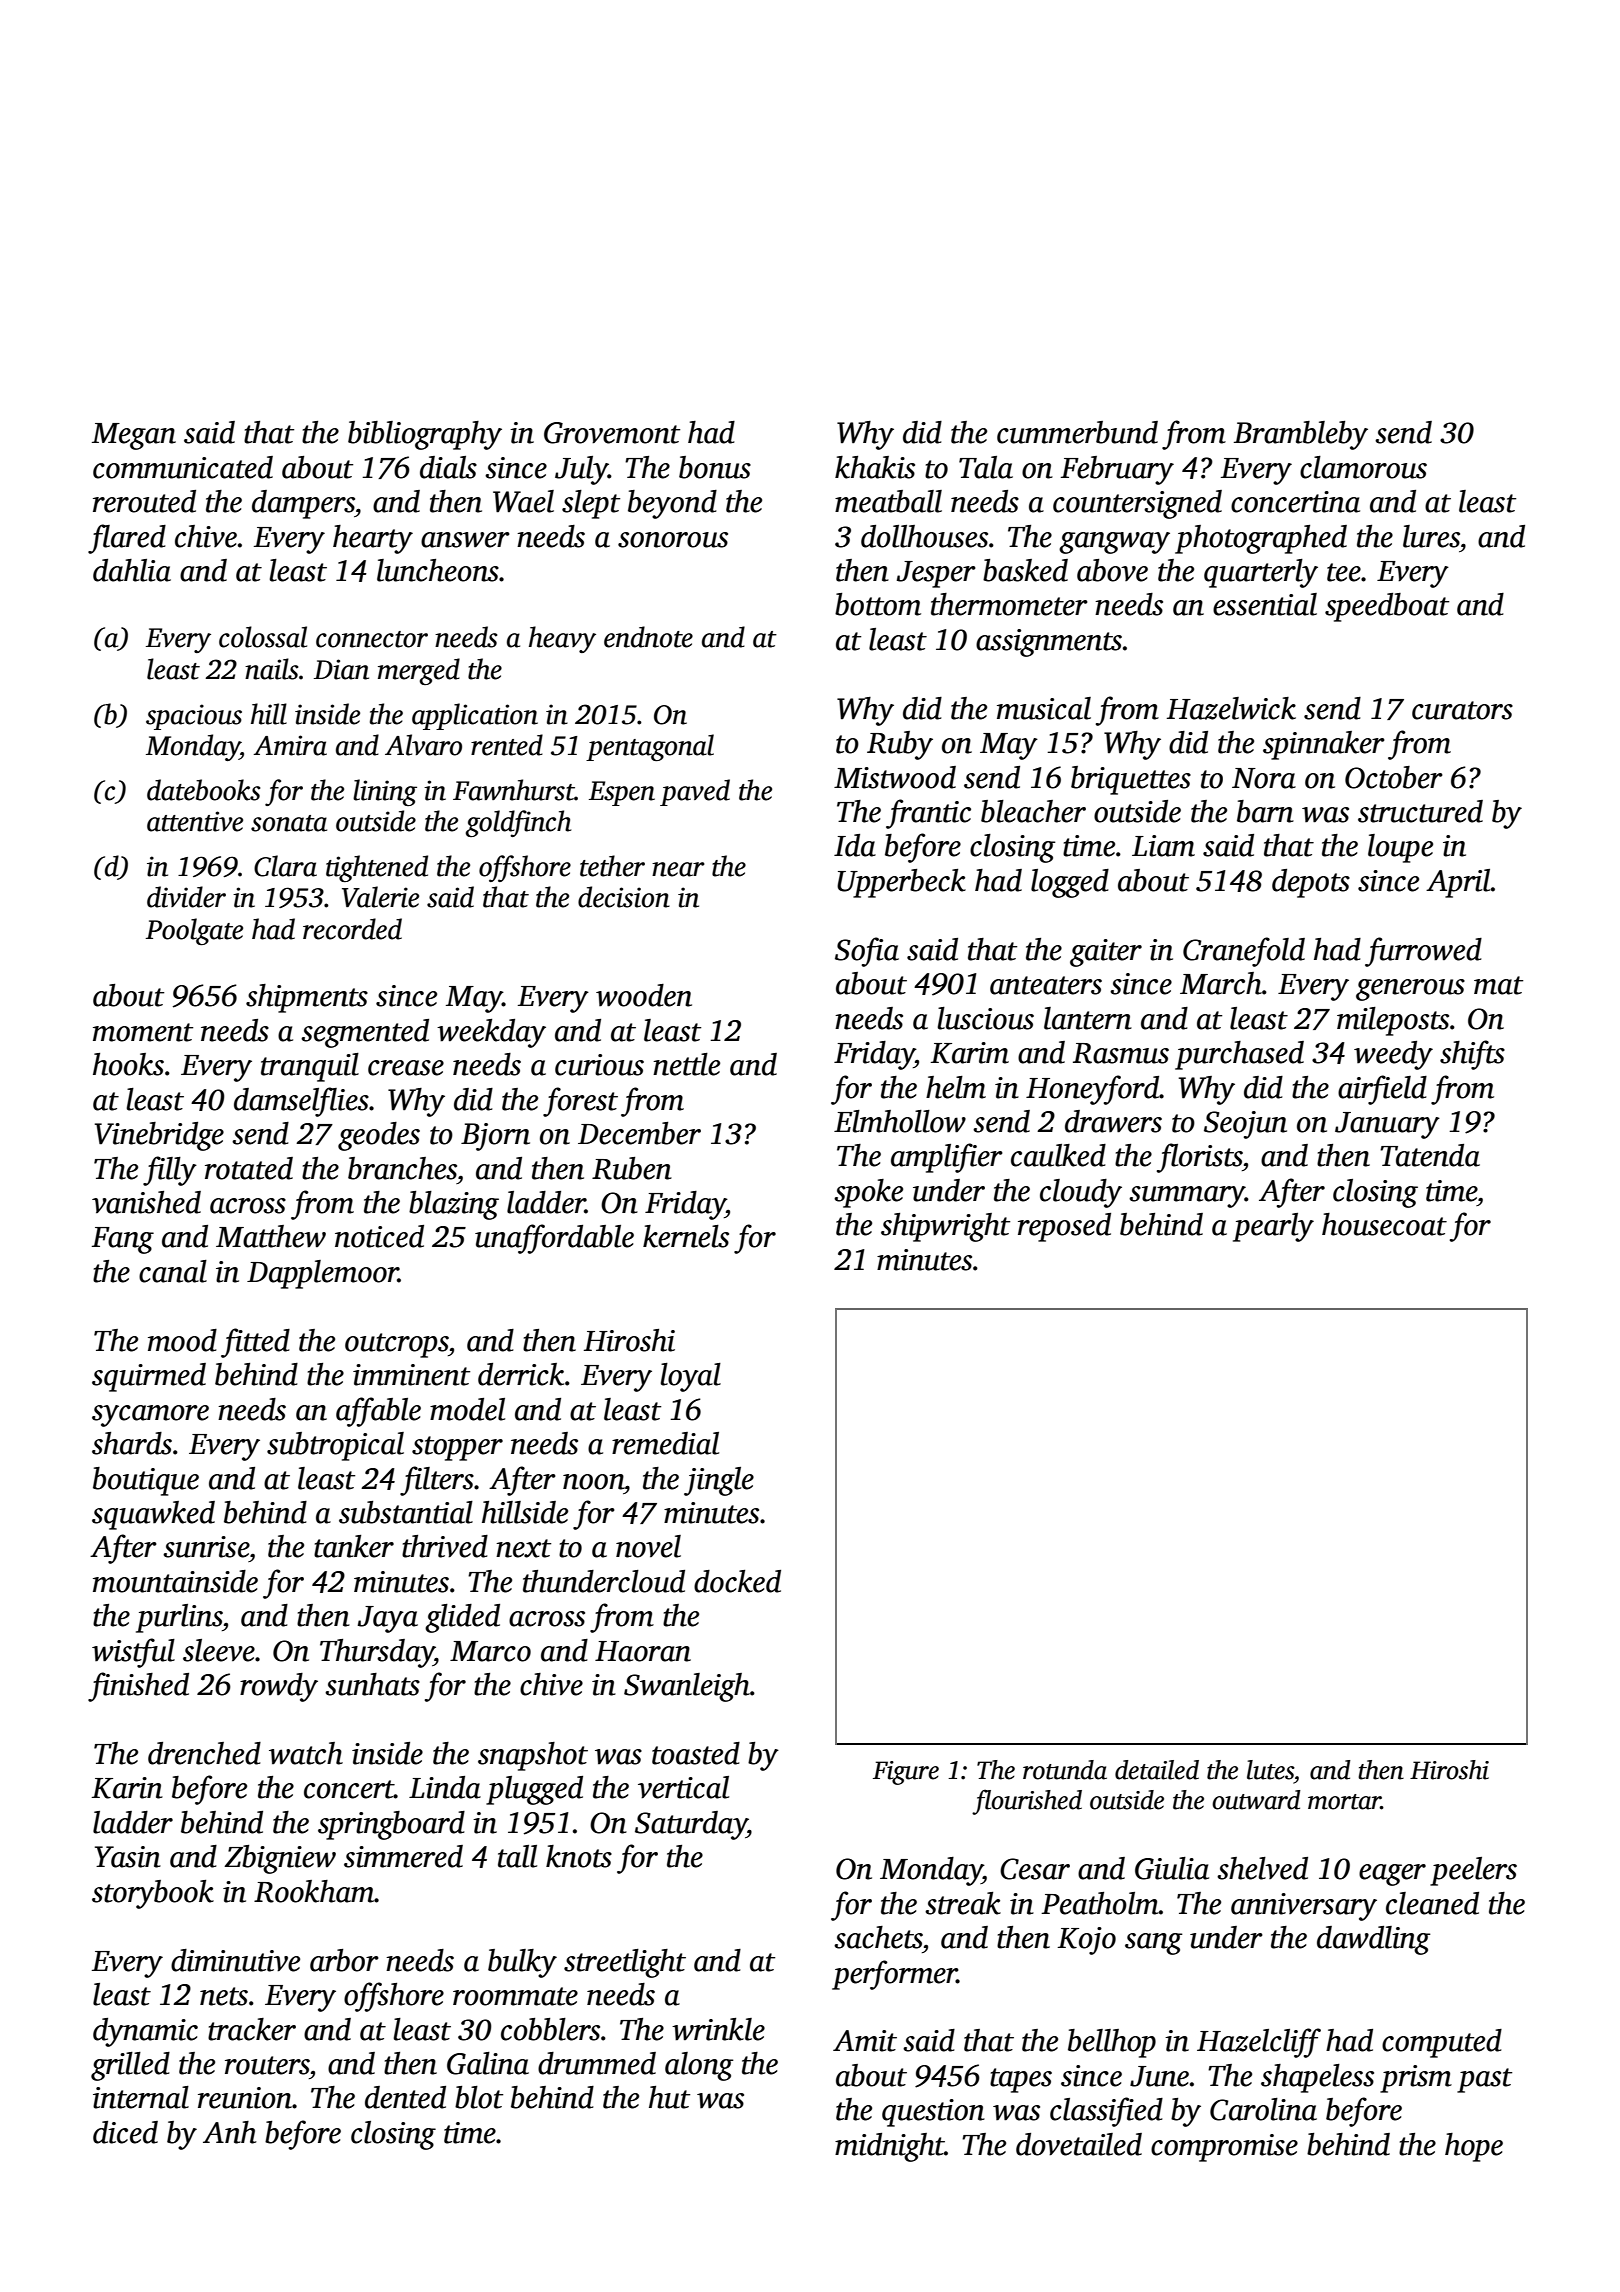 This document has width=1620, height=2292. What do you see at coordinates (719, 1481) in the document?
I see `jingle` at bounding box center [719, 1481].
